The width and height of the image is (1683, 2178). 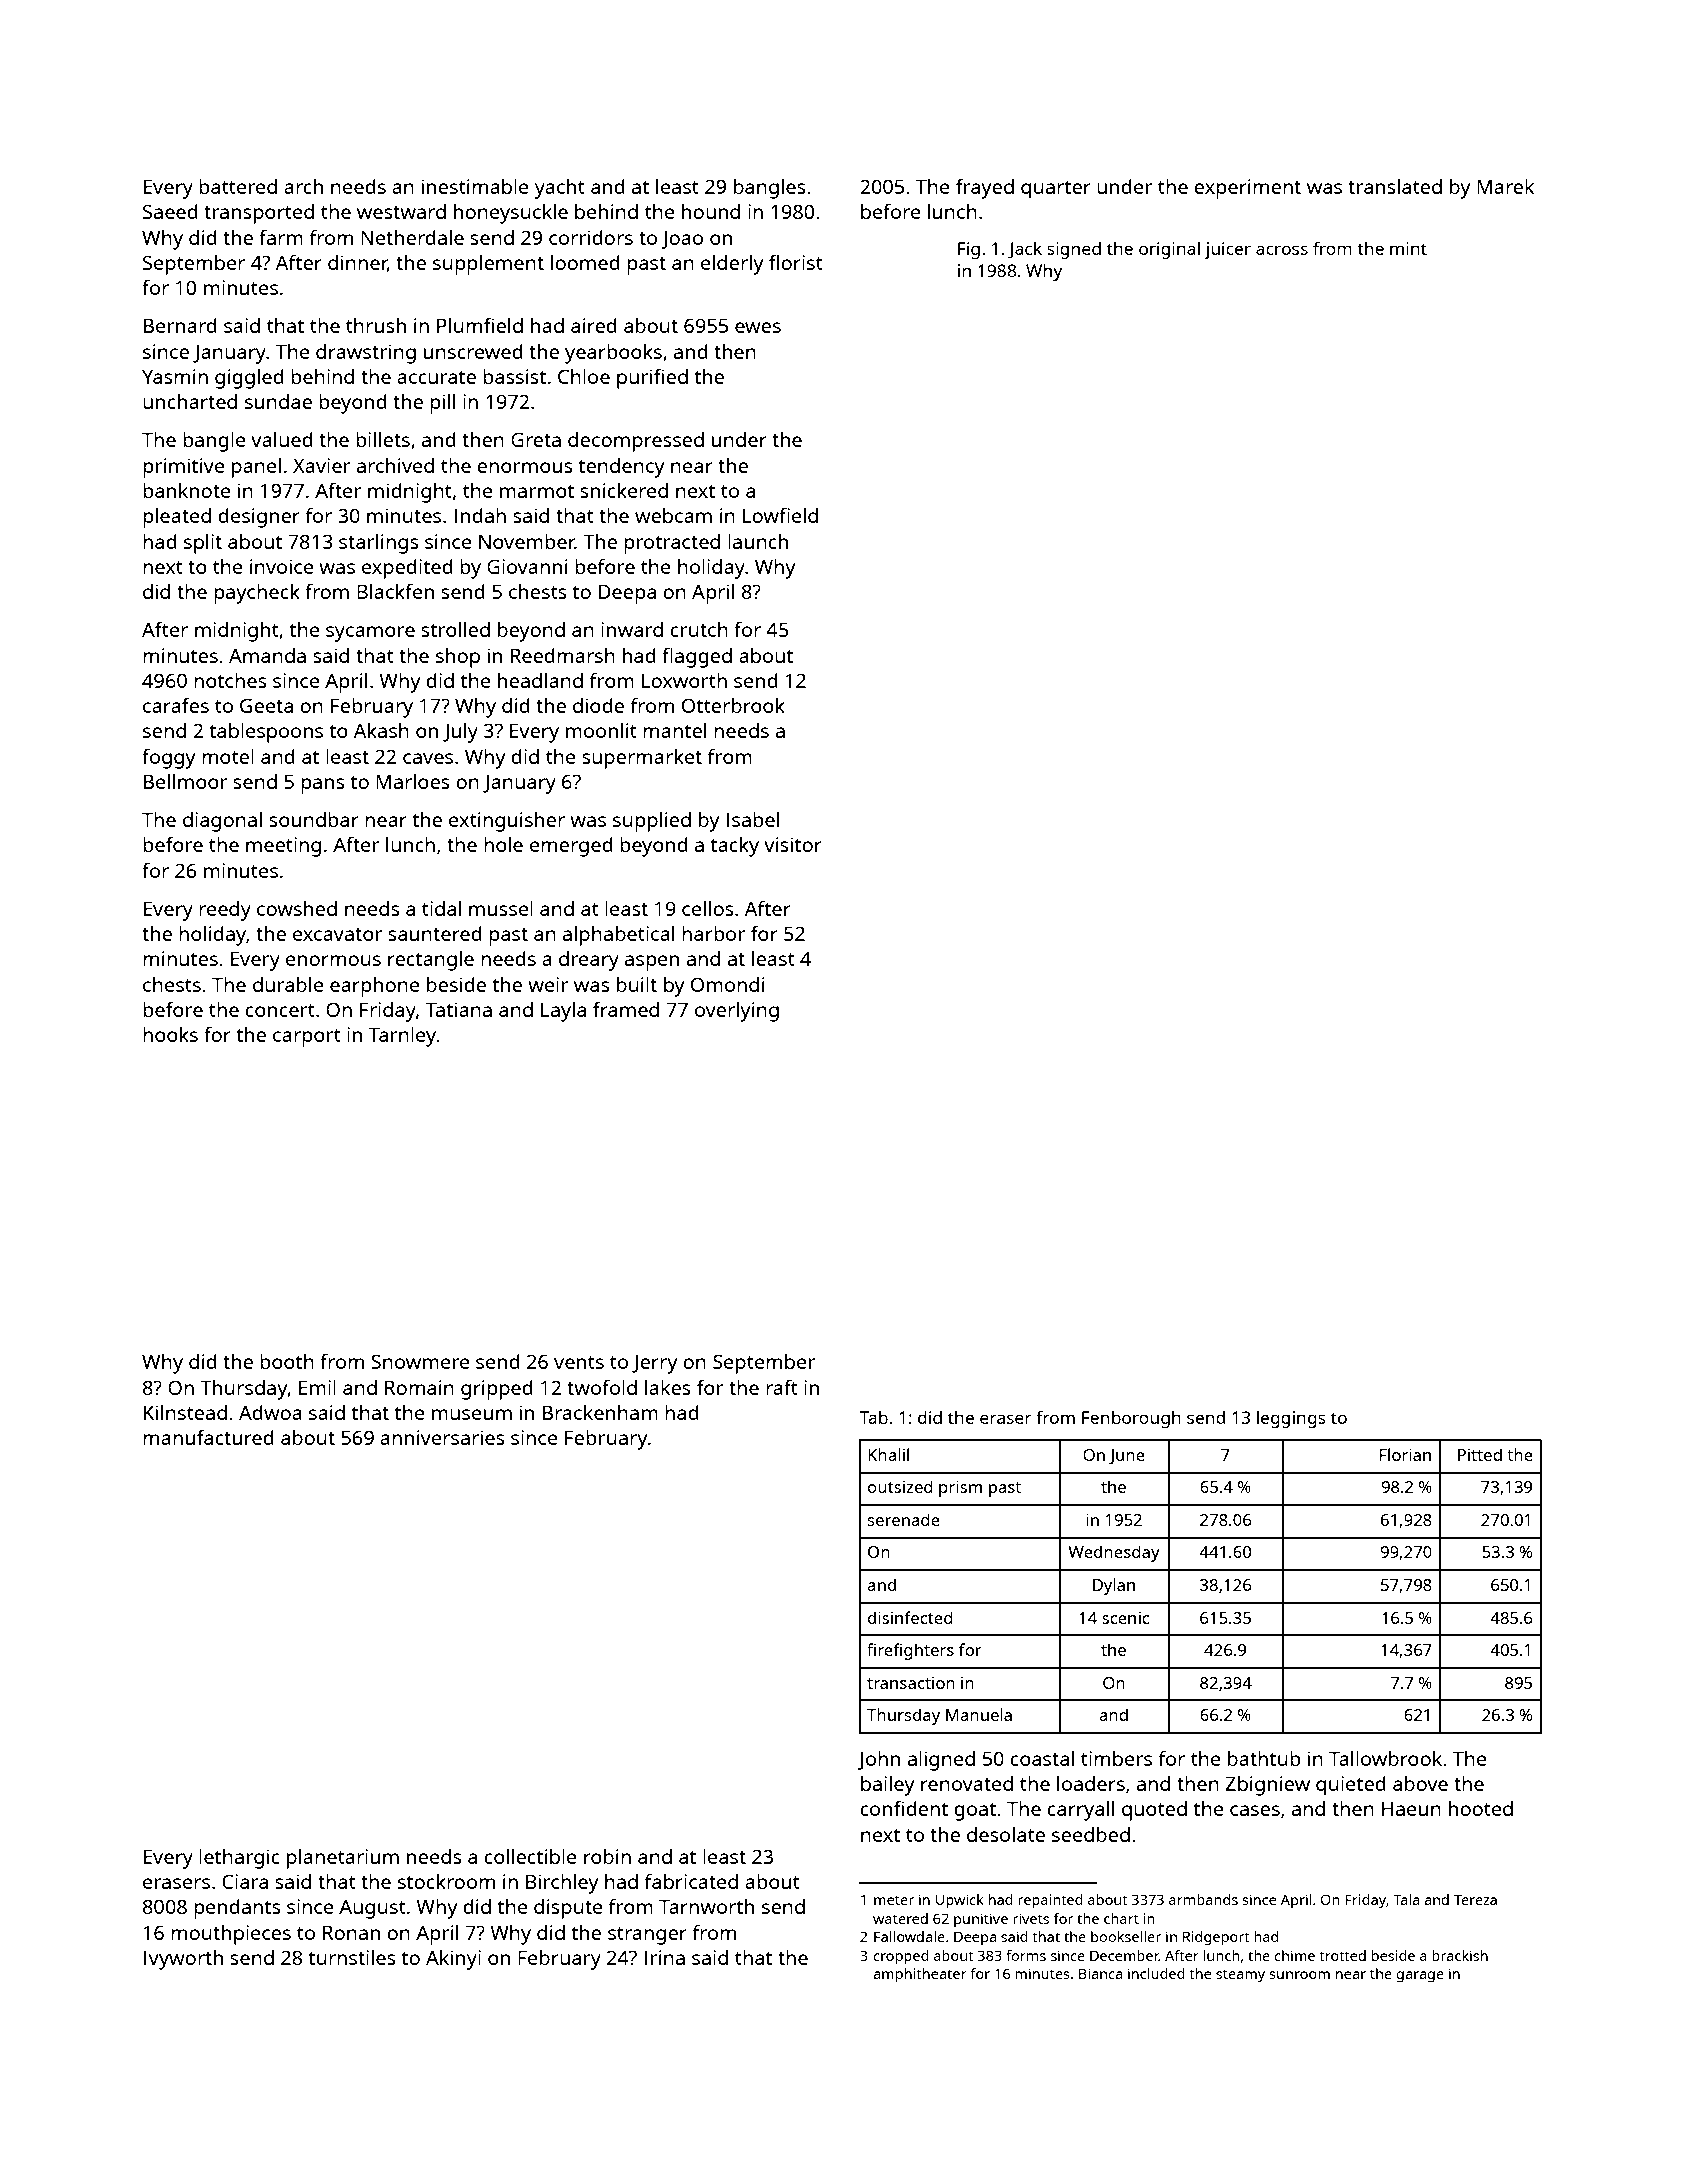 What do you see at coordinates (208, 1437) in the image?
I see `manufactured` at bounding box center [208, 1437].
